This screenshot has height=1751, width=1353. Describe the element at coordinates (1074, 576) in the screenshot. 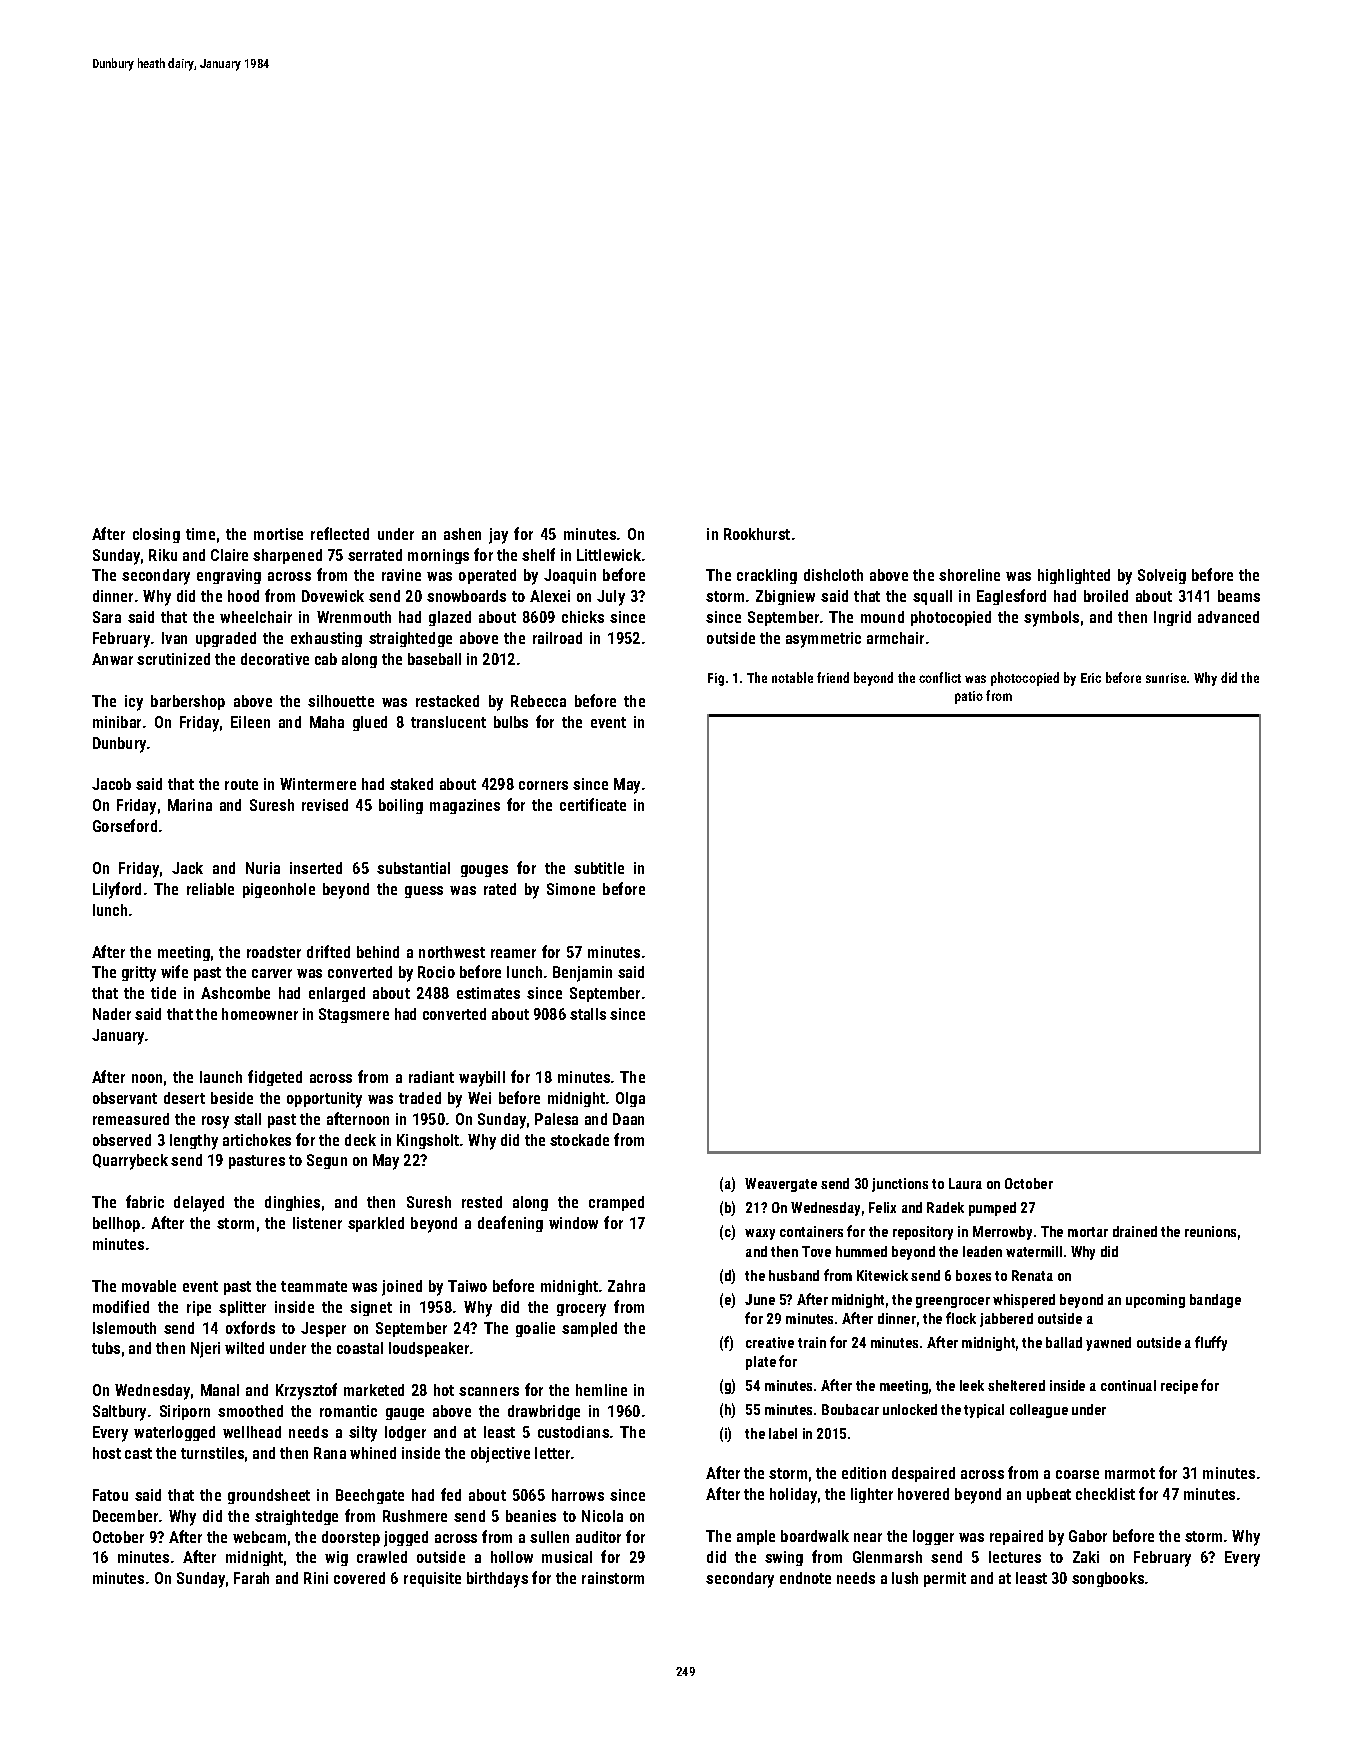

I see `highlighted` at that location.
